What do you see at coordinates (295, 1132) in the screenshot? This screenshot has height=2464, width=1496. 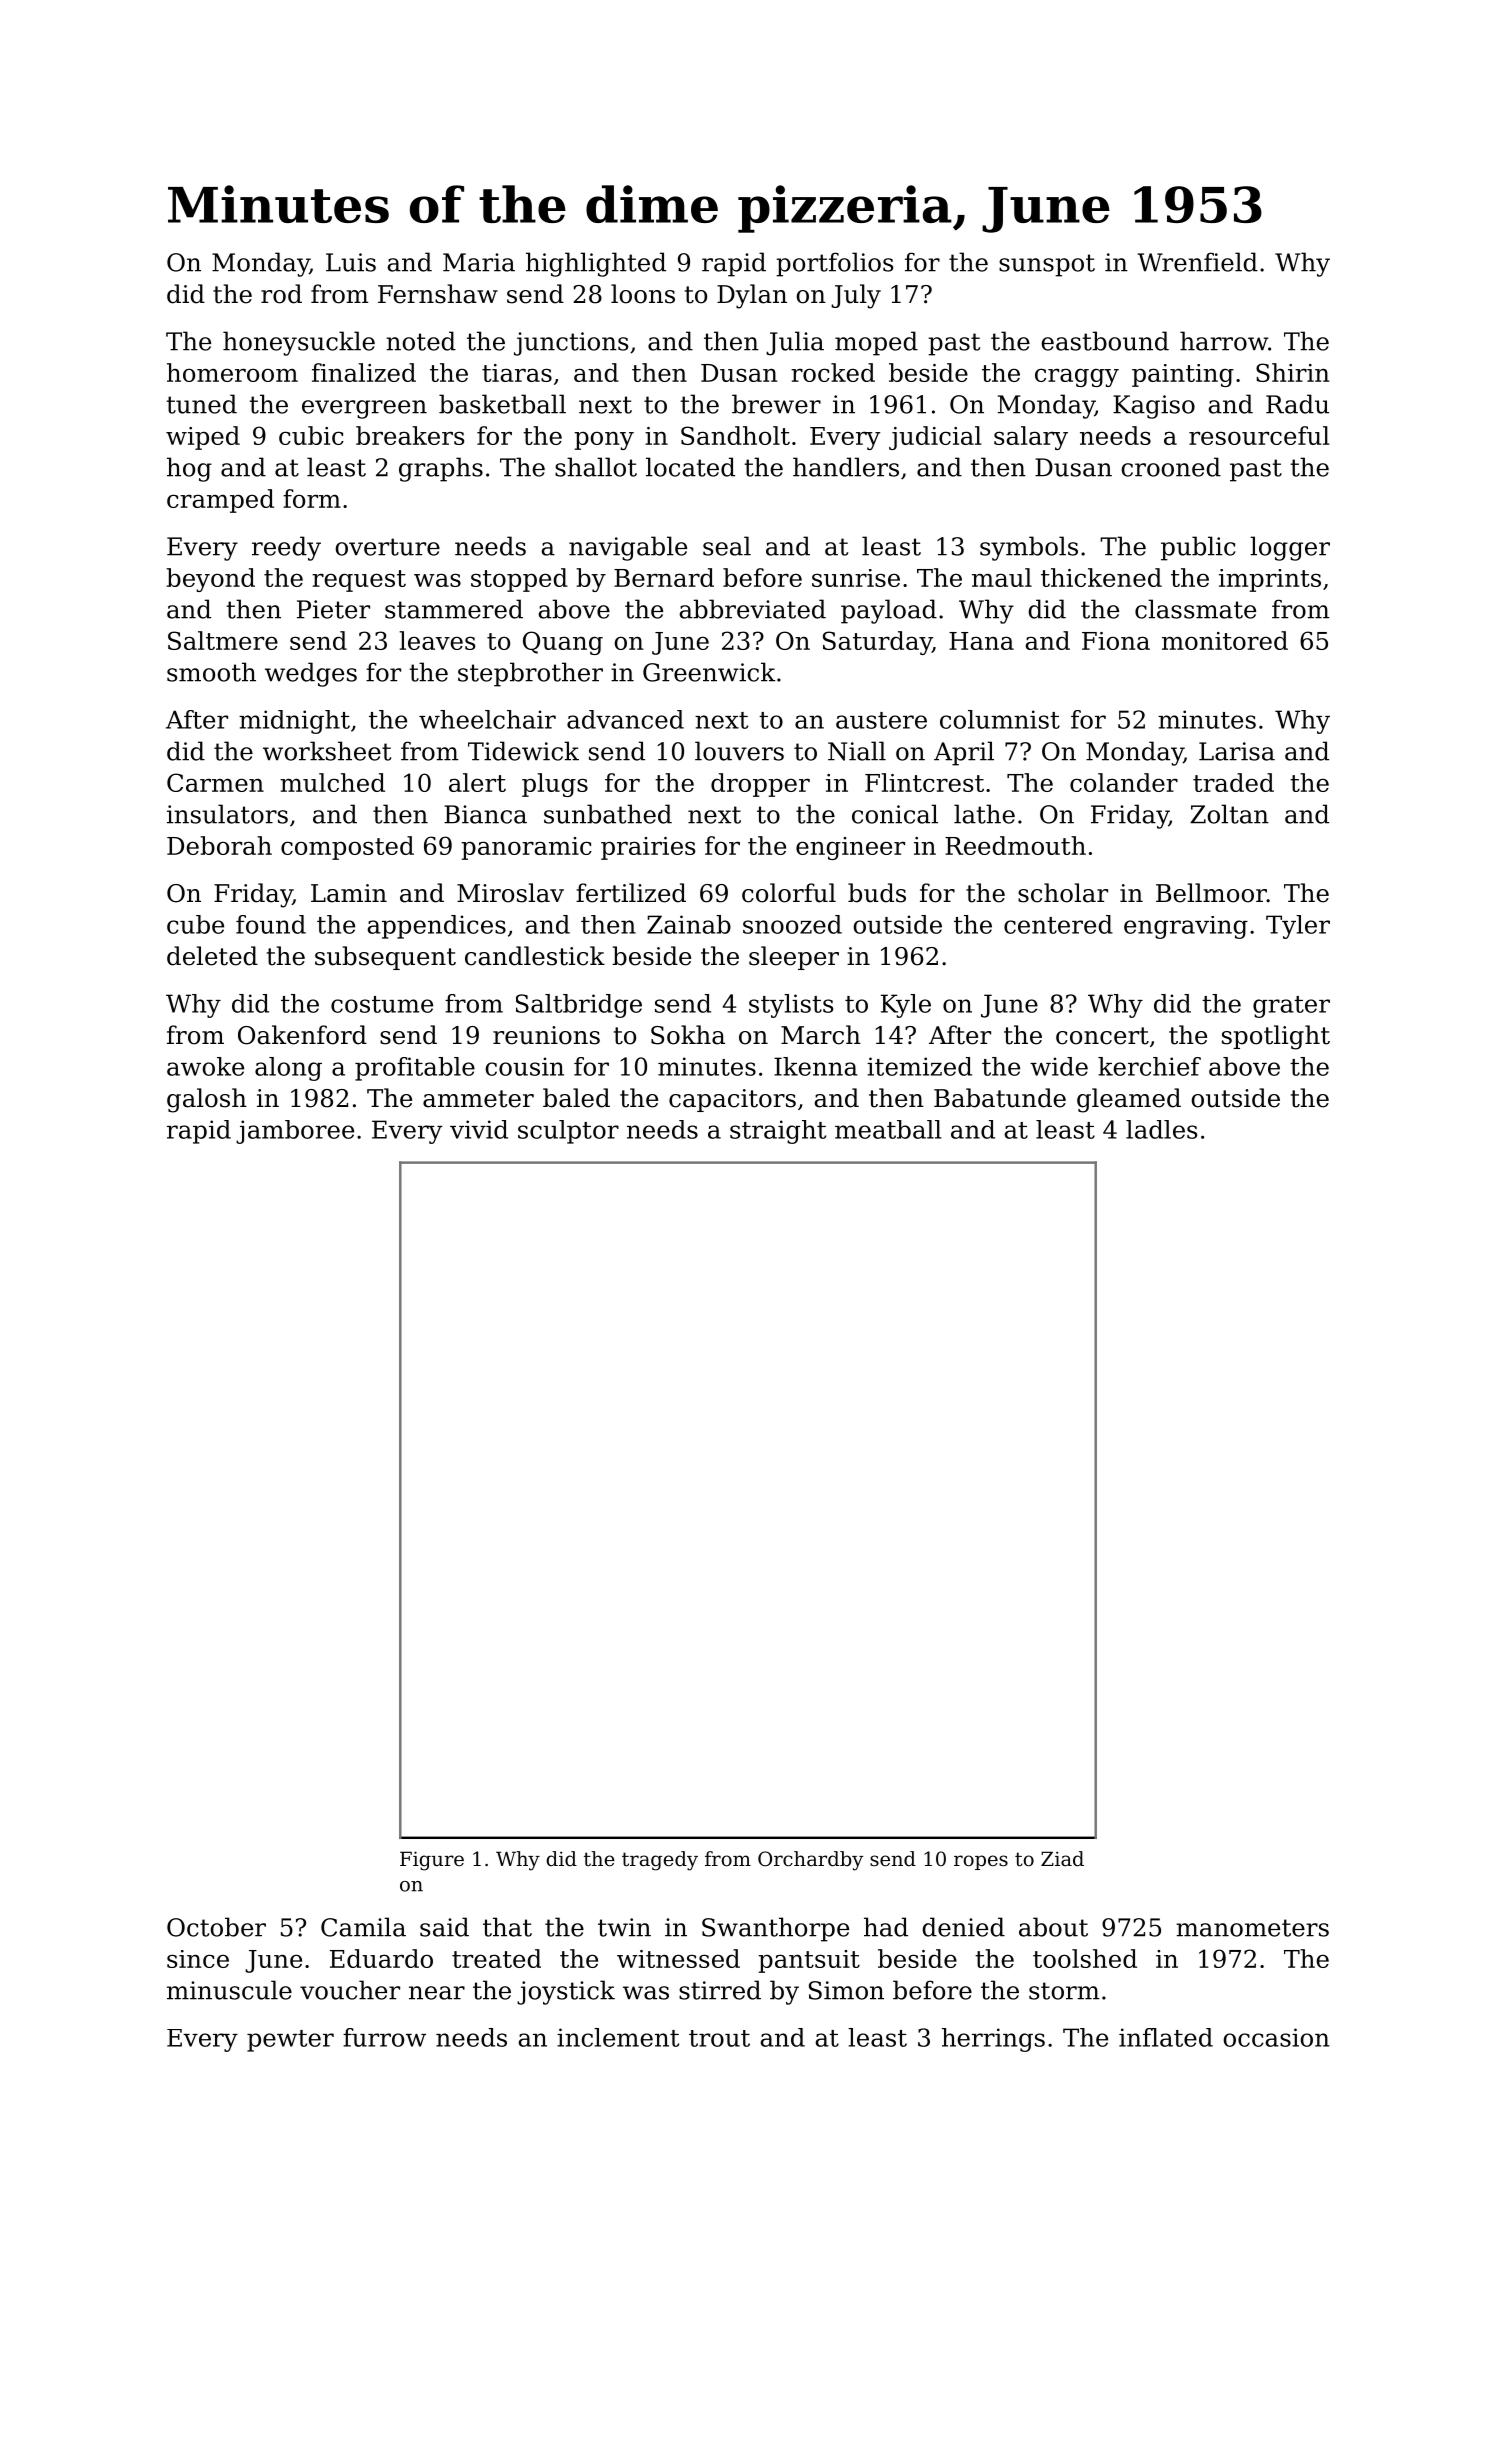 I see `jamboree` at bounding box center [295, 1132].
